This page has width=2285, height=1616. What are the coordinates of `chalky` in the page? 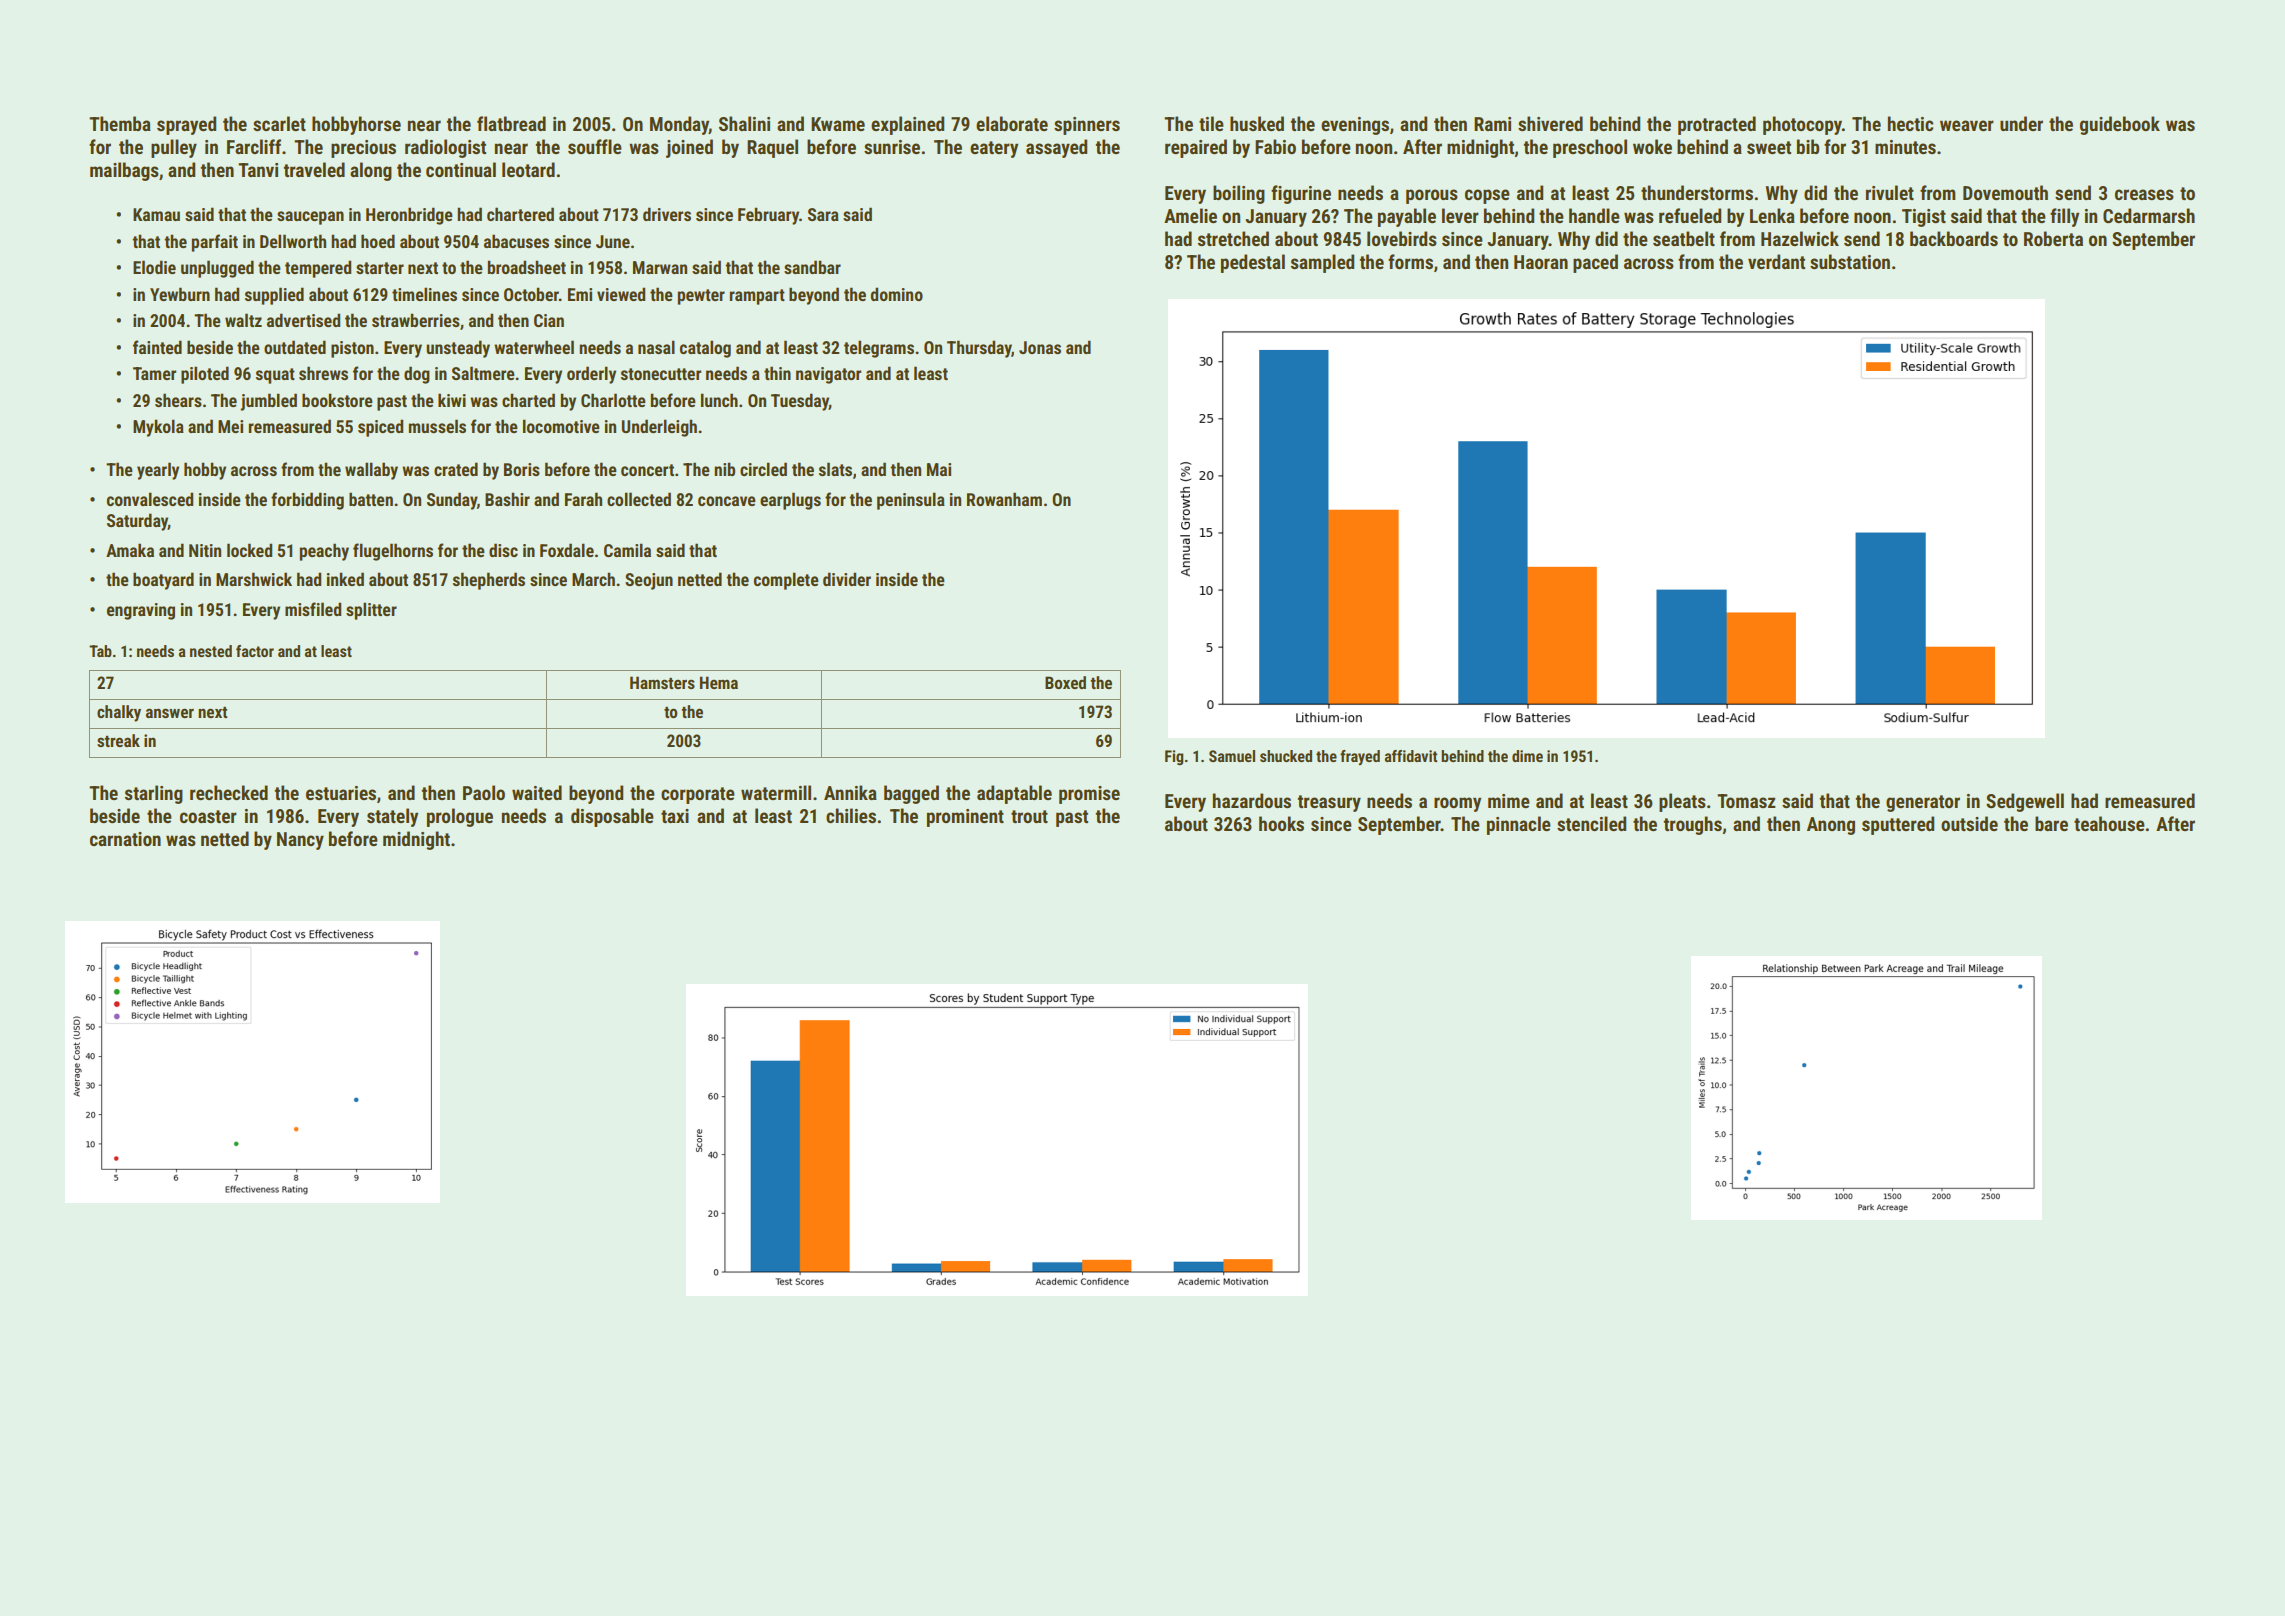 It's located at (119, 713).
